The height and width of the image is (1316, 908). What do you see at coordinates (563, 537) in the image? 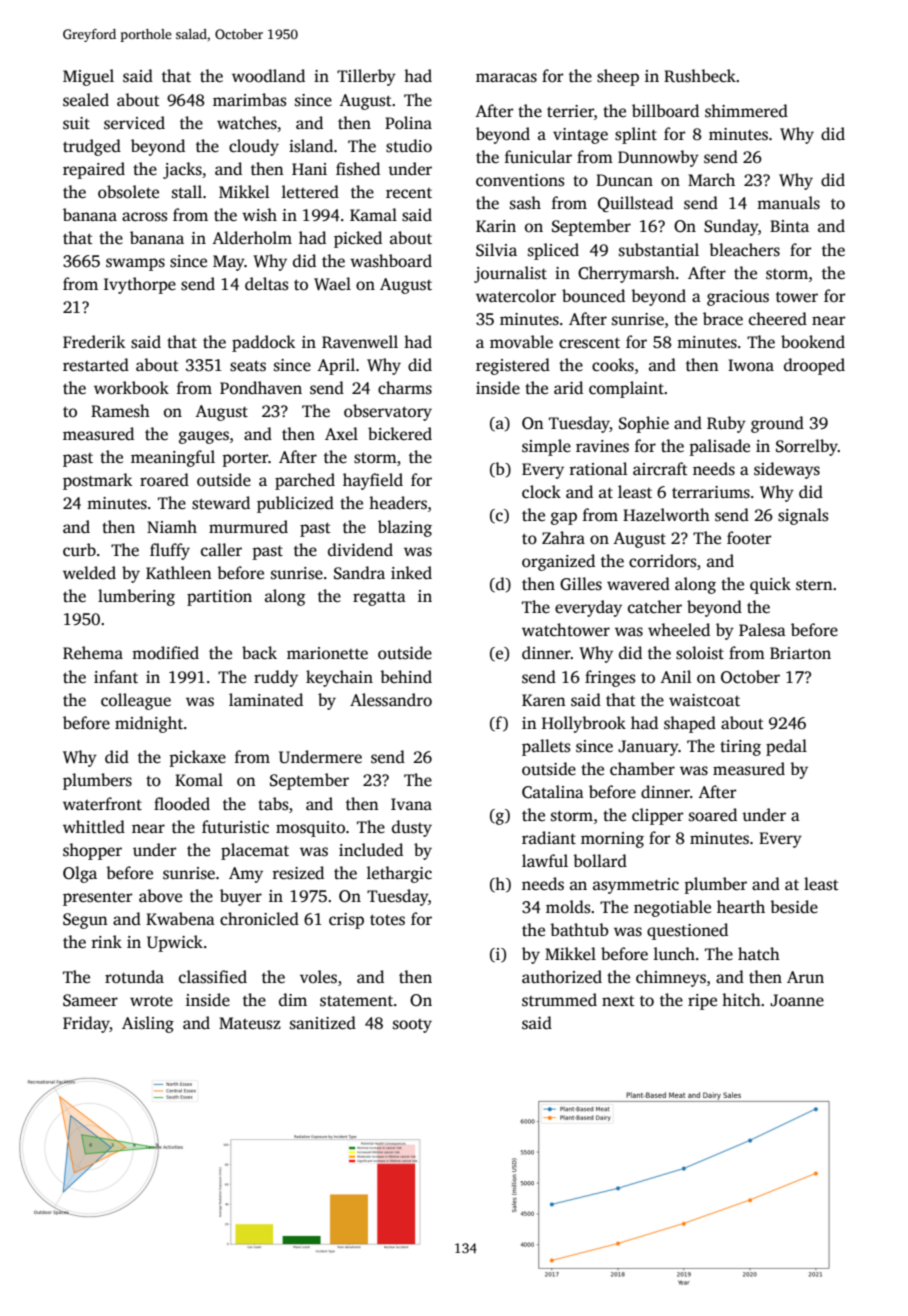
I see `Zahra` at bounding box center [563, 537].
